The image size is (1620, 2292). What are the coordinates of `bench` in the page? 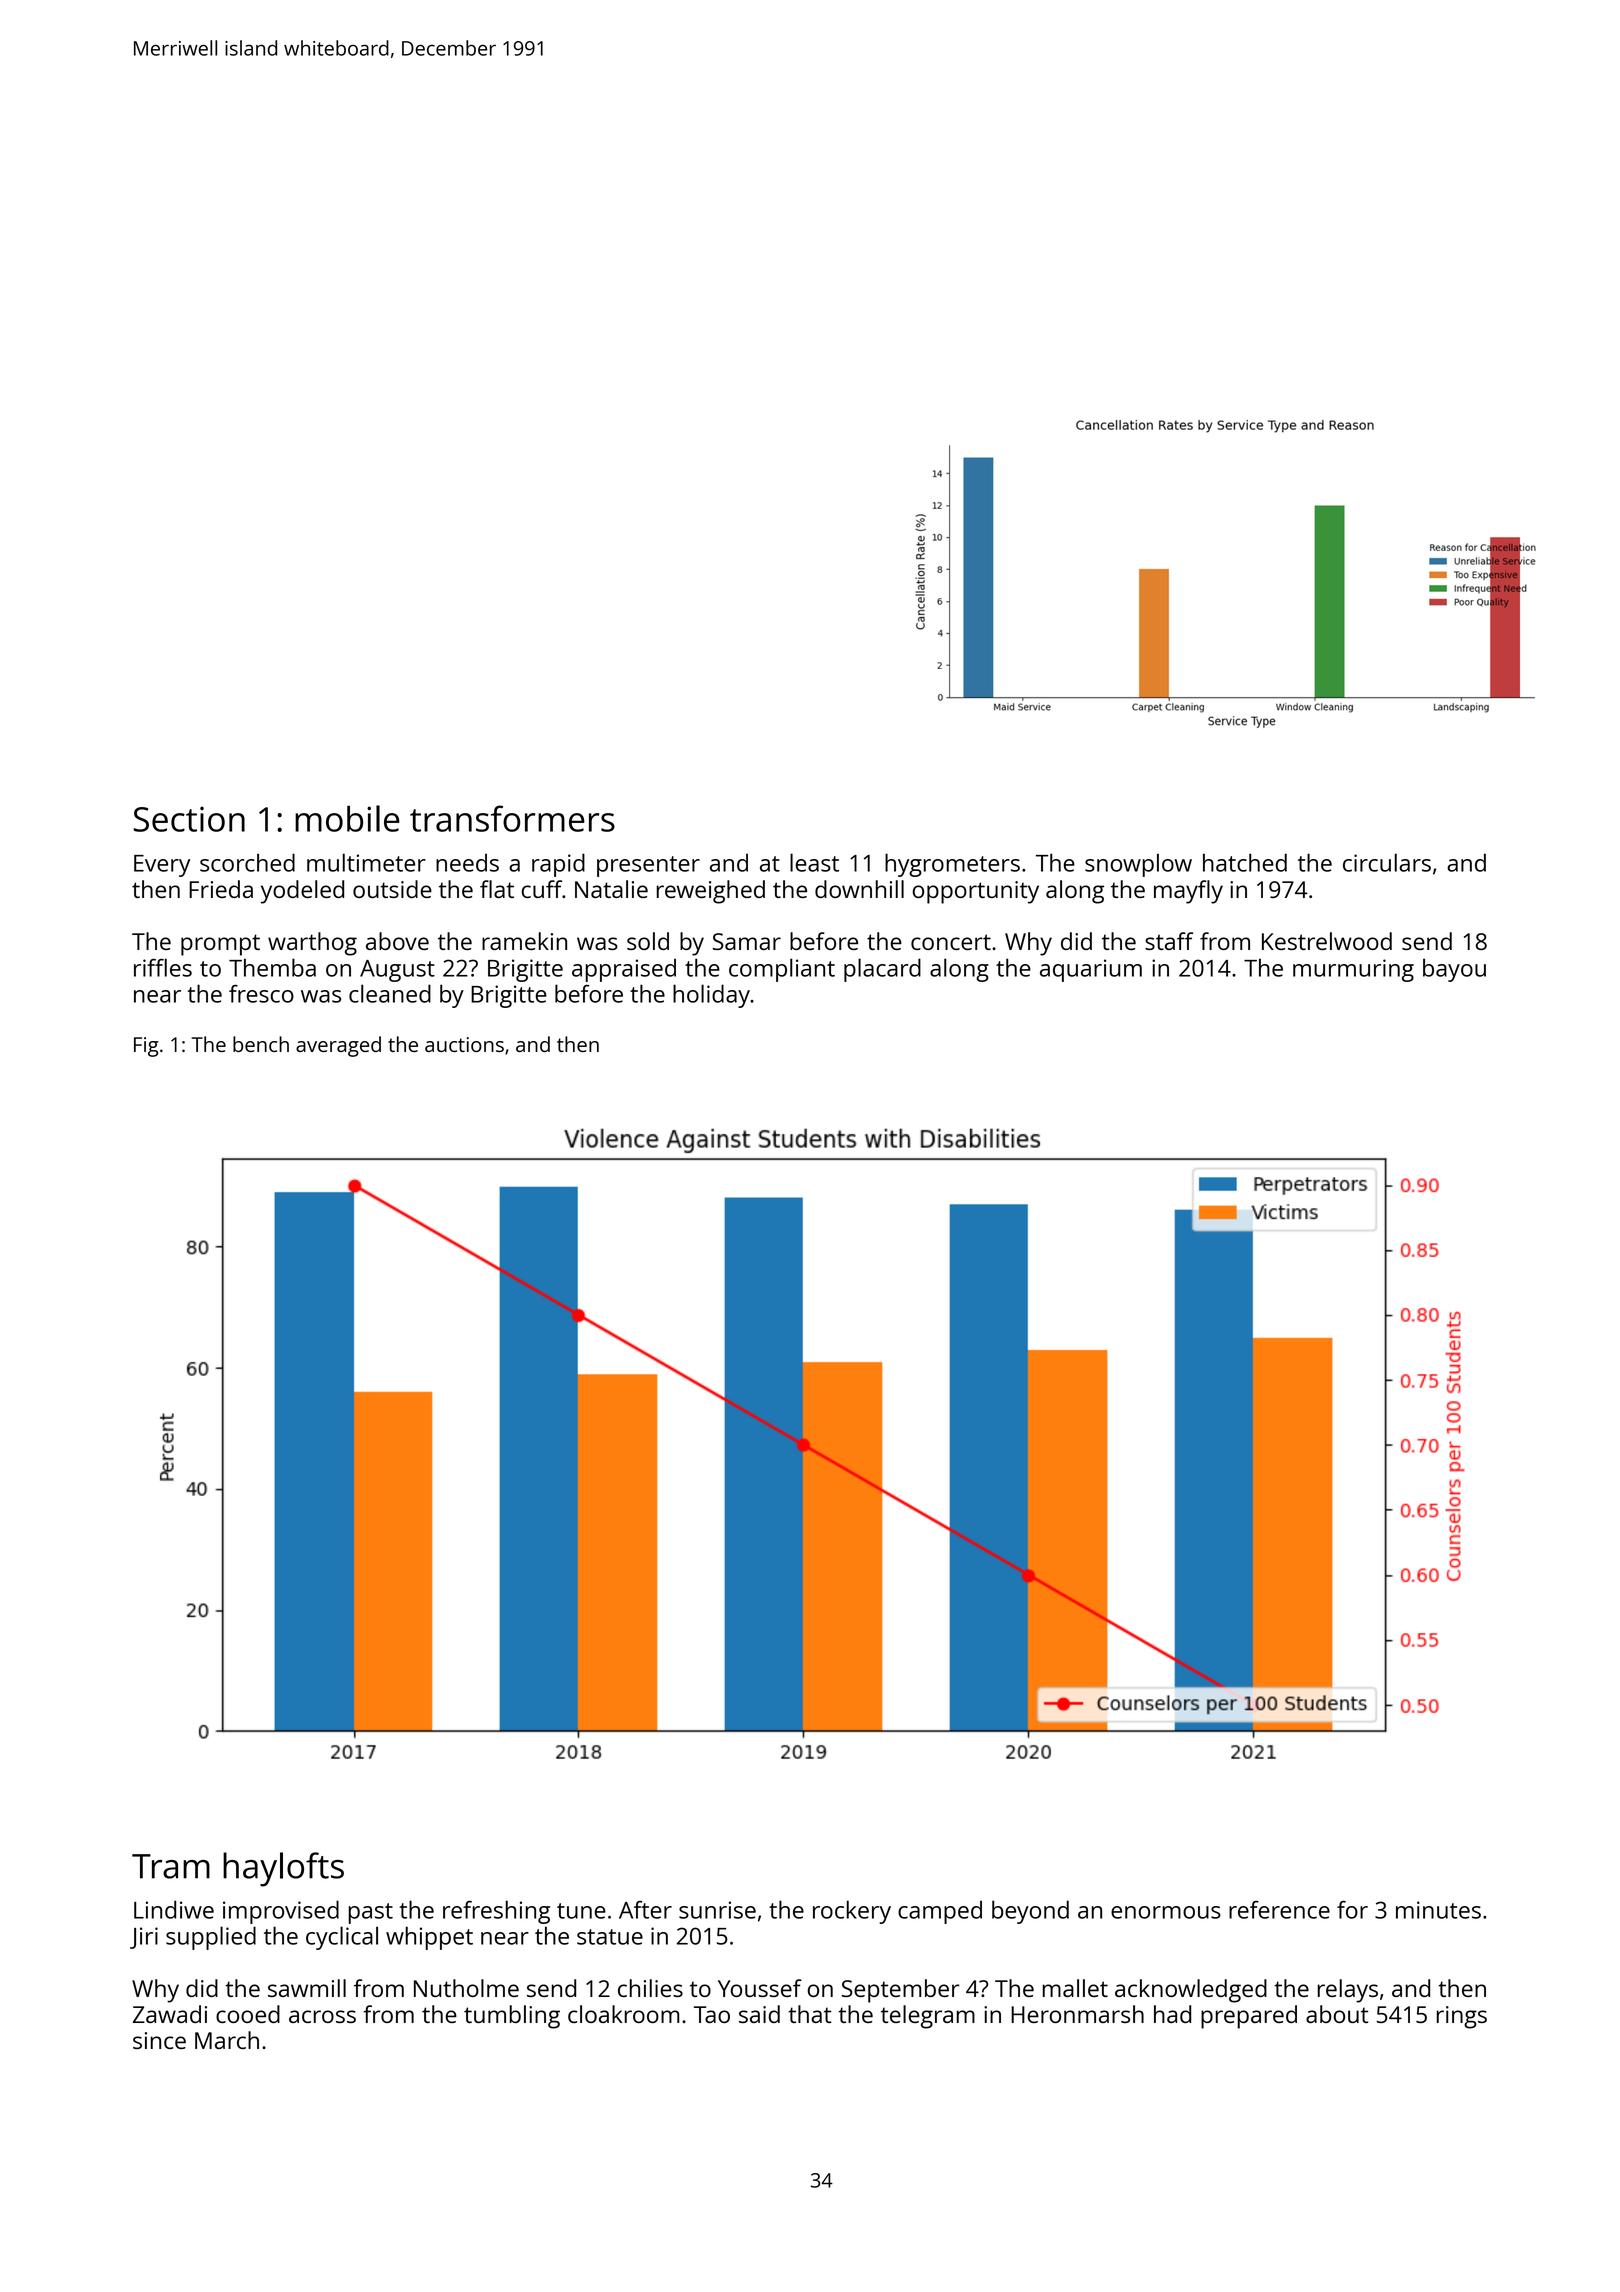 It's located at (261, 1044).
